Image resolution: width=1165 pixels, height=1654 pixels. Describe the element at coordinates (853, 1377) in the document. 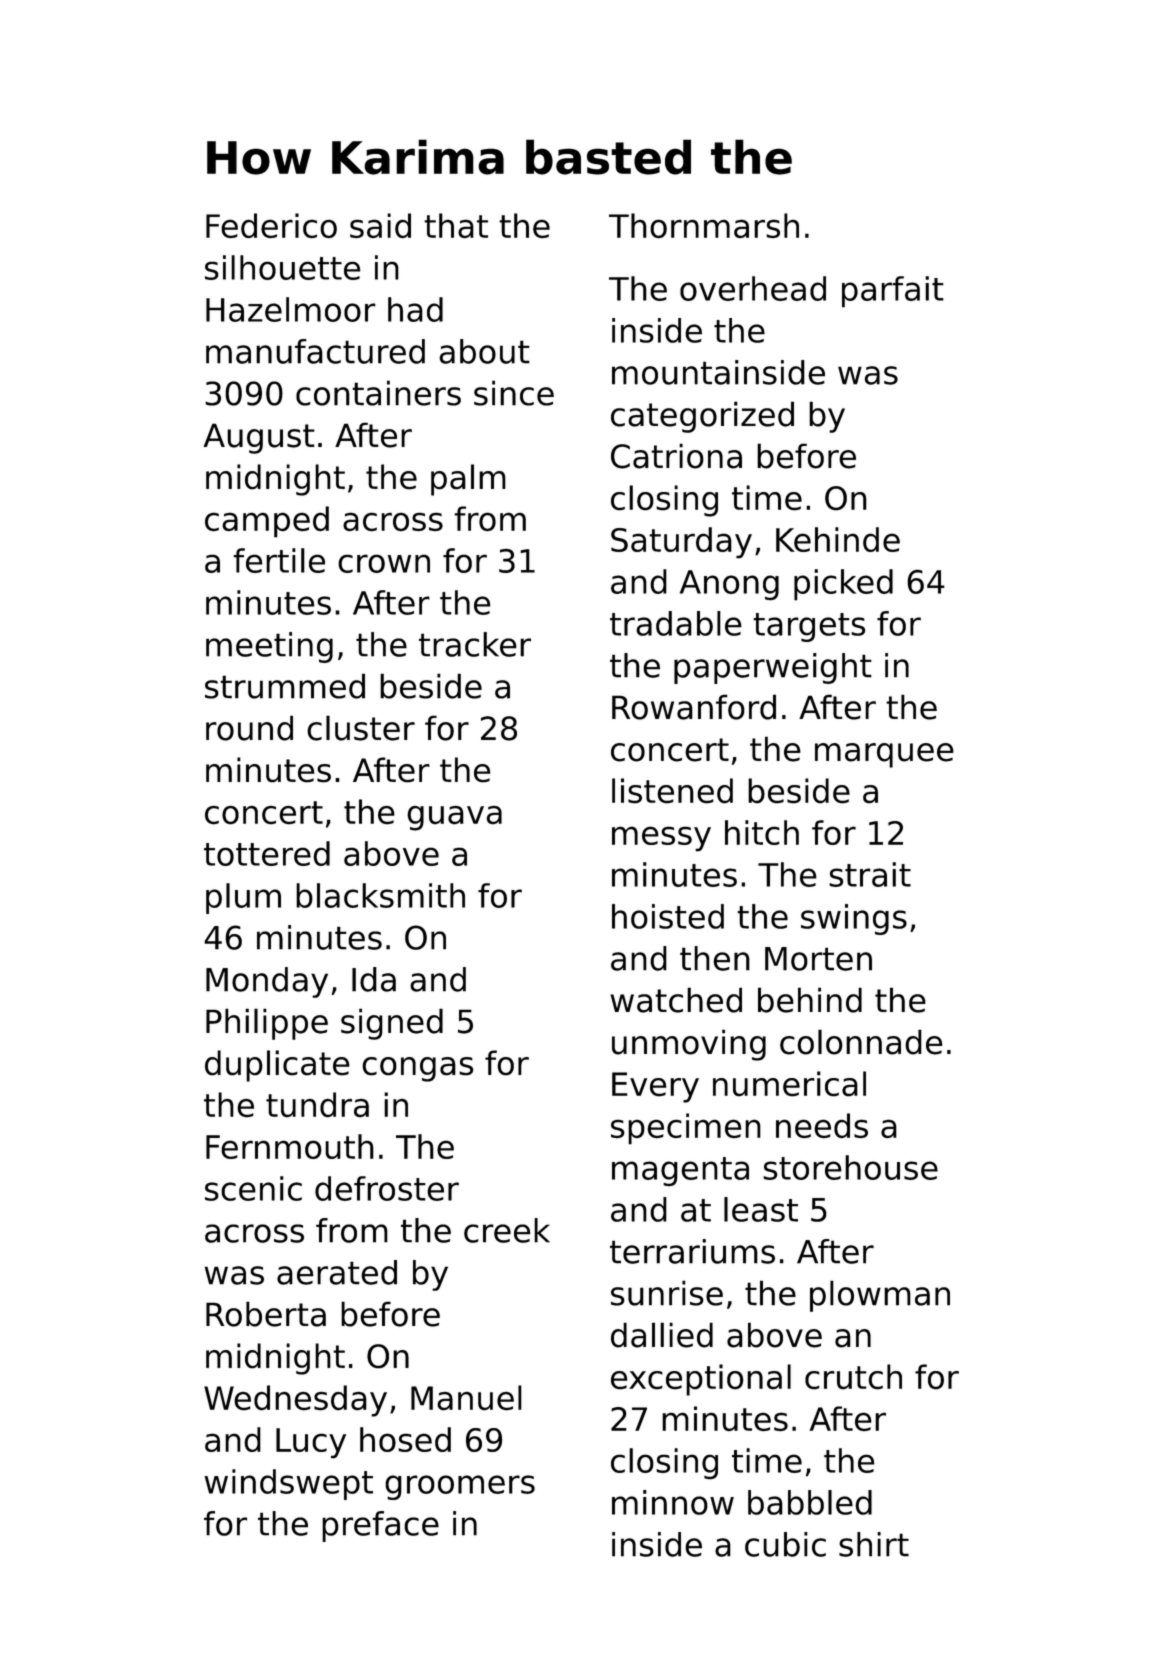

I see `crutch` at that location.
